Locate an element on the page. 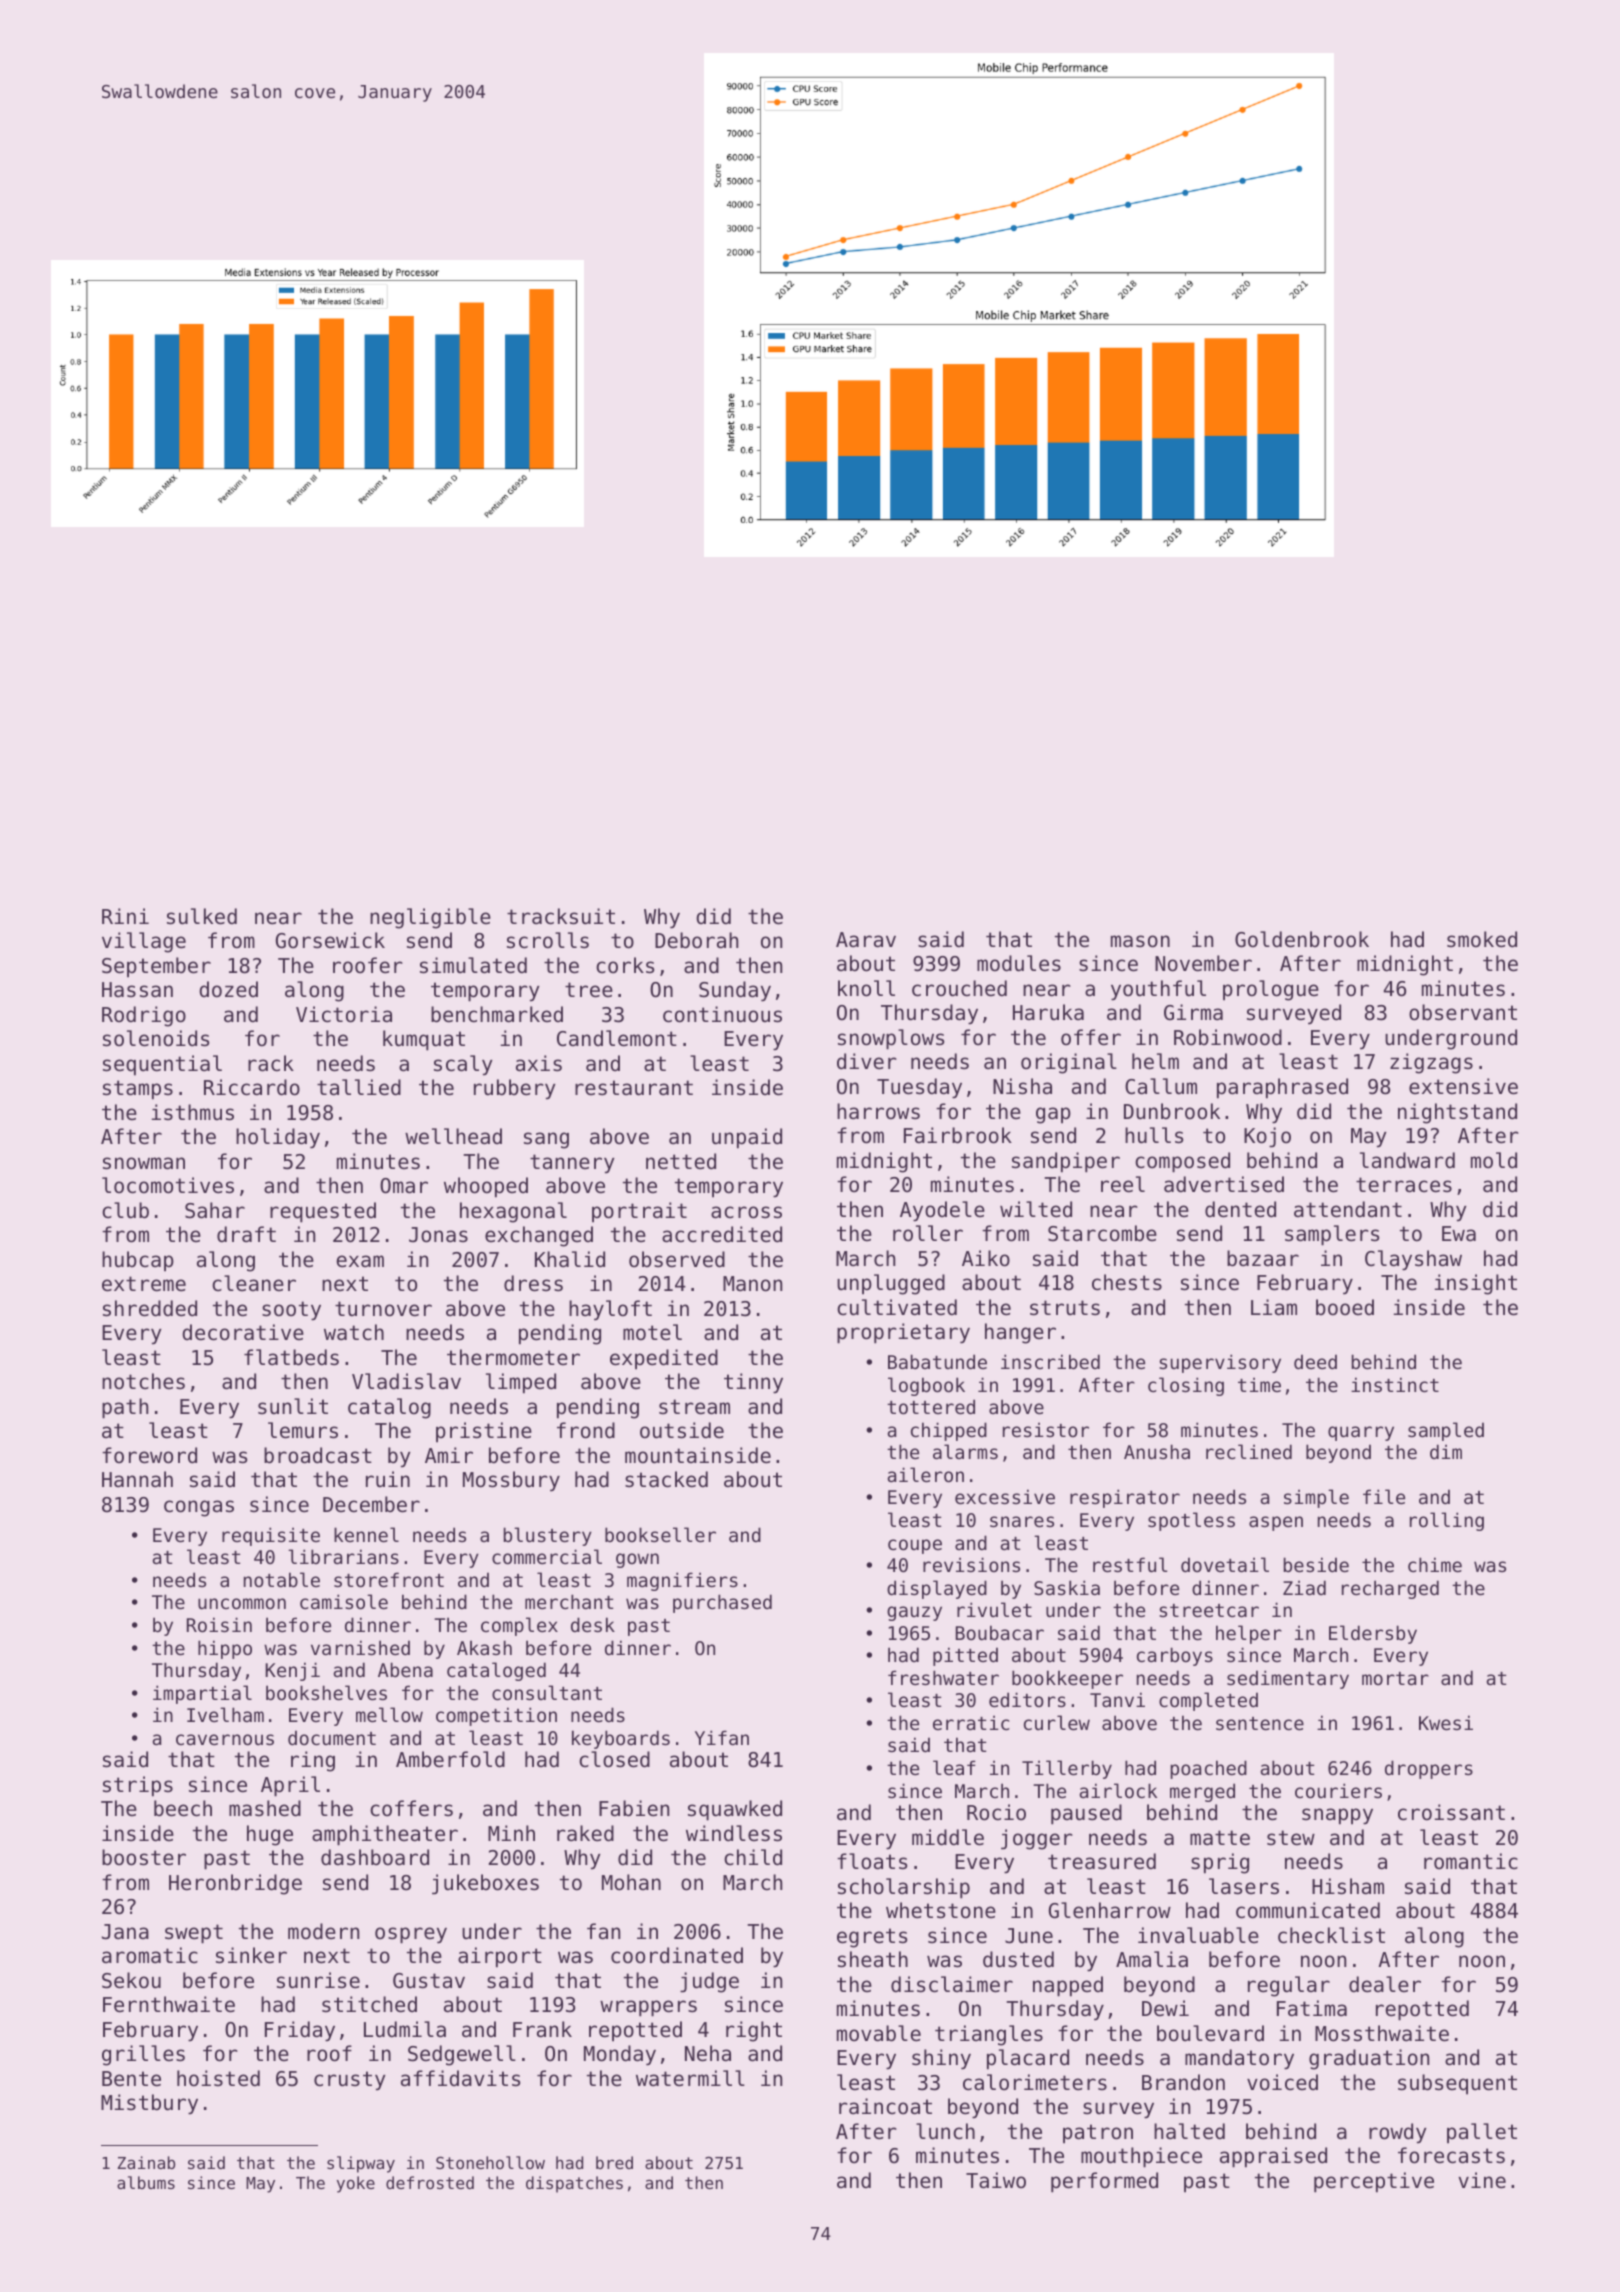 Image resolution: width=1620 pixels, height=2292 pixels. youthful is located at coordinates (1158, 990).
